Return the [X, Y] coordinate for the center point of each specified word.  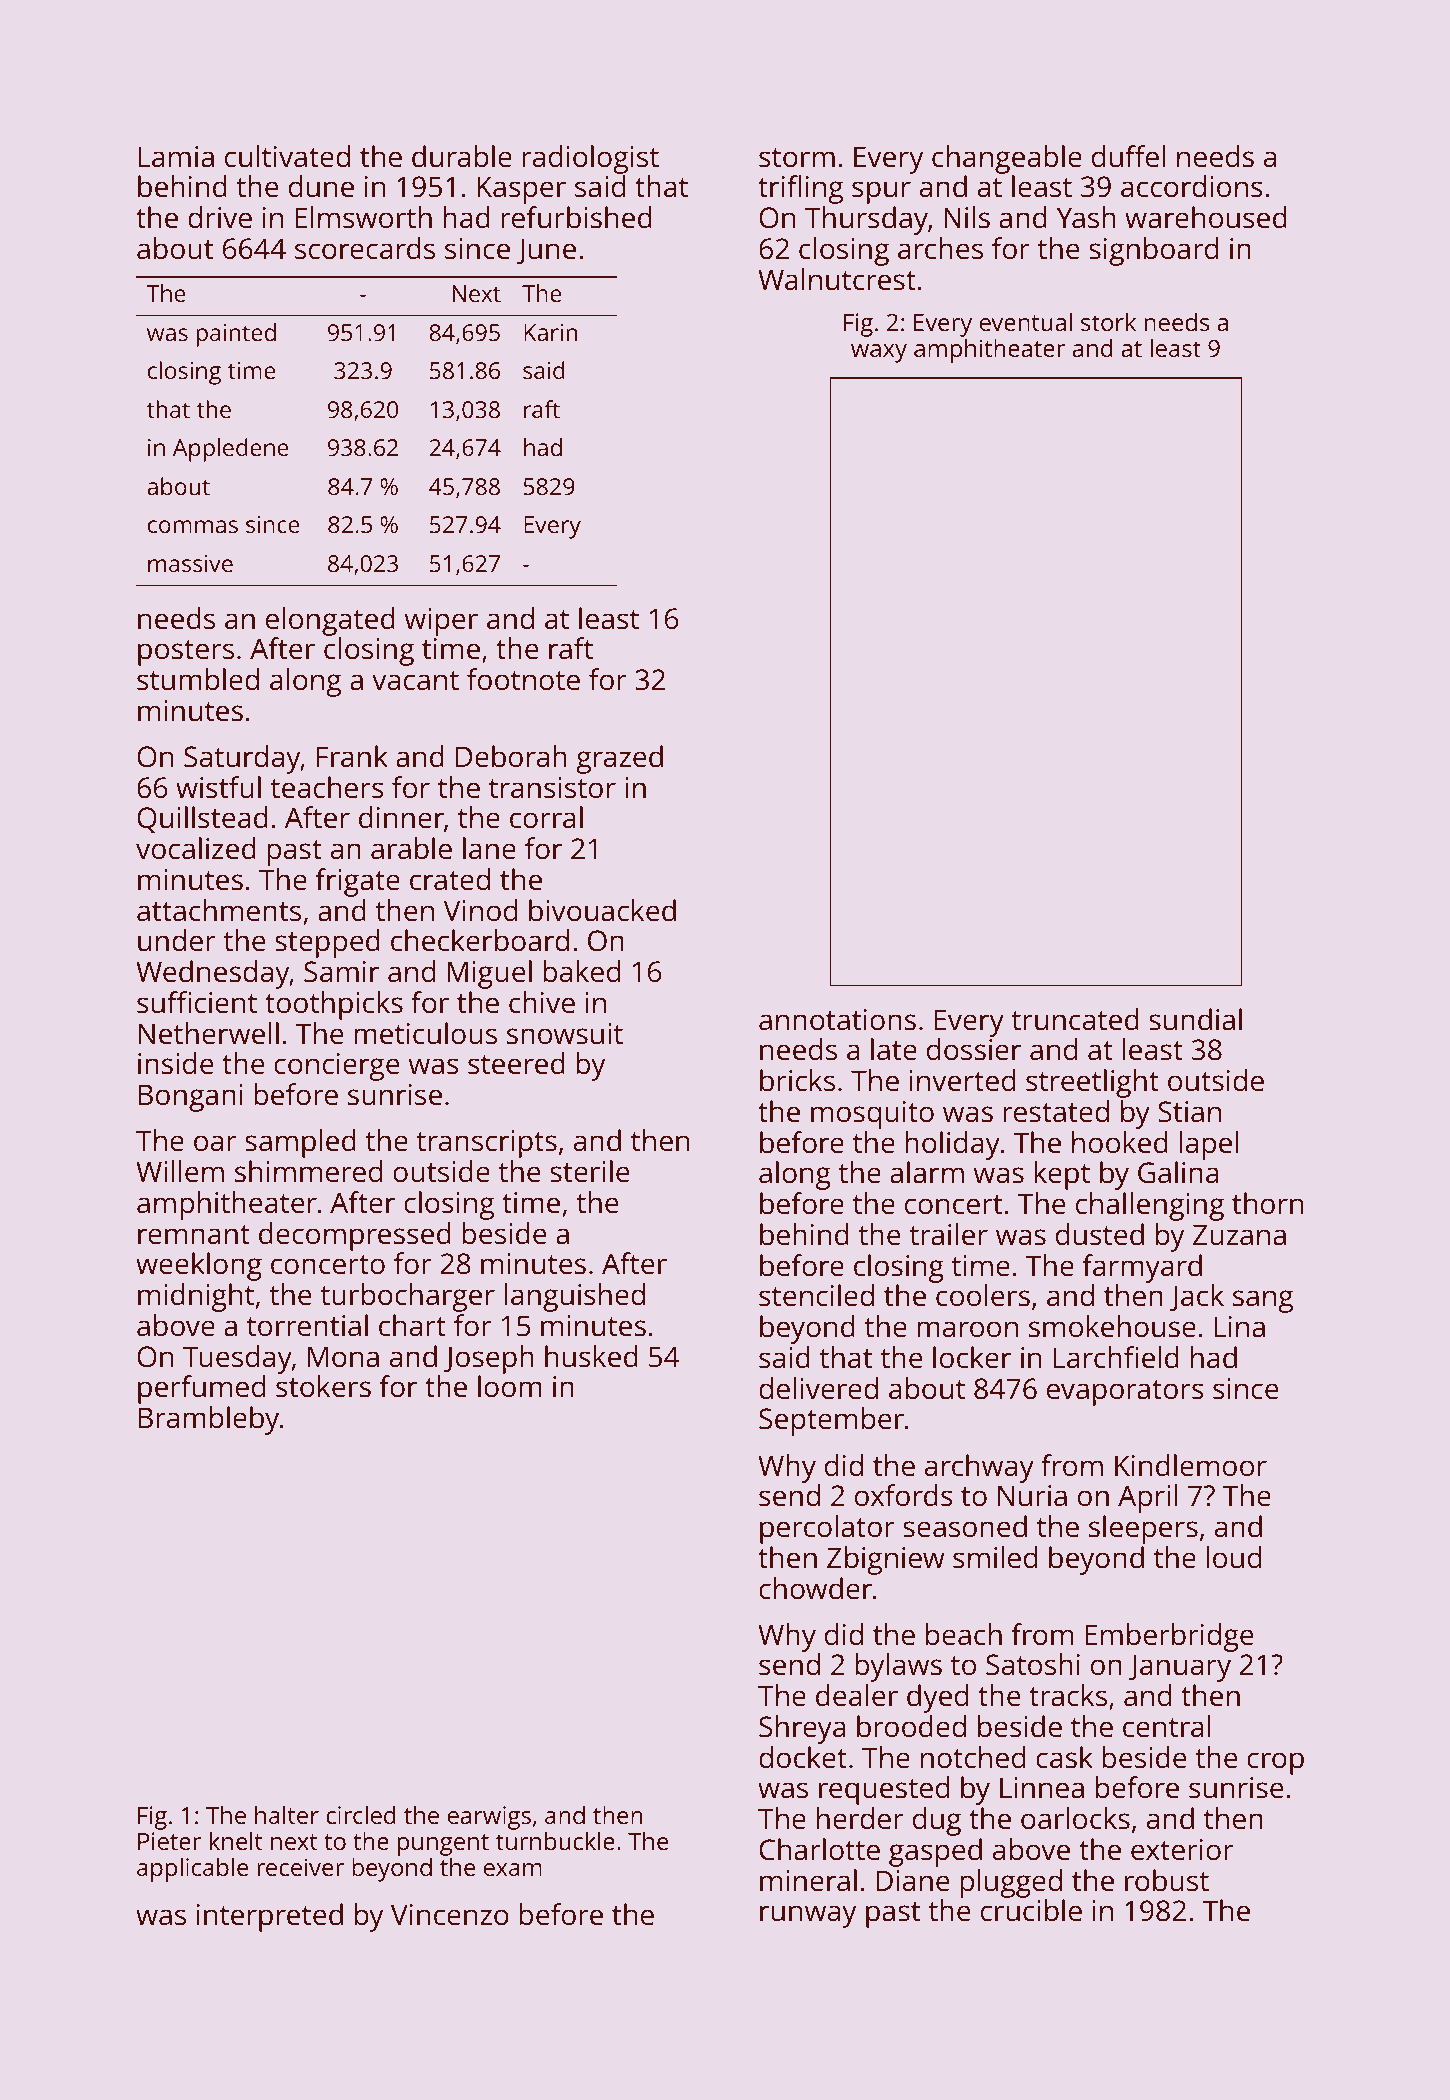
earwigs [489, 1818]
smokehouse [1112, 1326]
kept [1062, 1175]
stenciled [816, 1295]
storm [797, 158]
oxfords [904, 1495]
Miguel [490, 974]
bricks [797, 1080]
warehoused [1206, 217]
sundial [1195, 1019]
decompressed [355, 1236]
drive [220, 217]
